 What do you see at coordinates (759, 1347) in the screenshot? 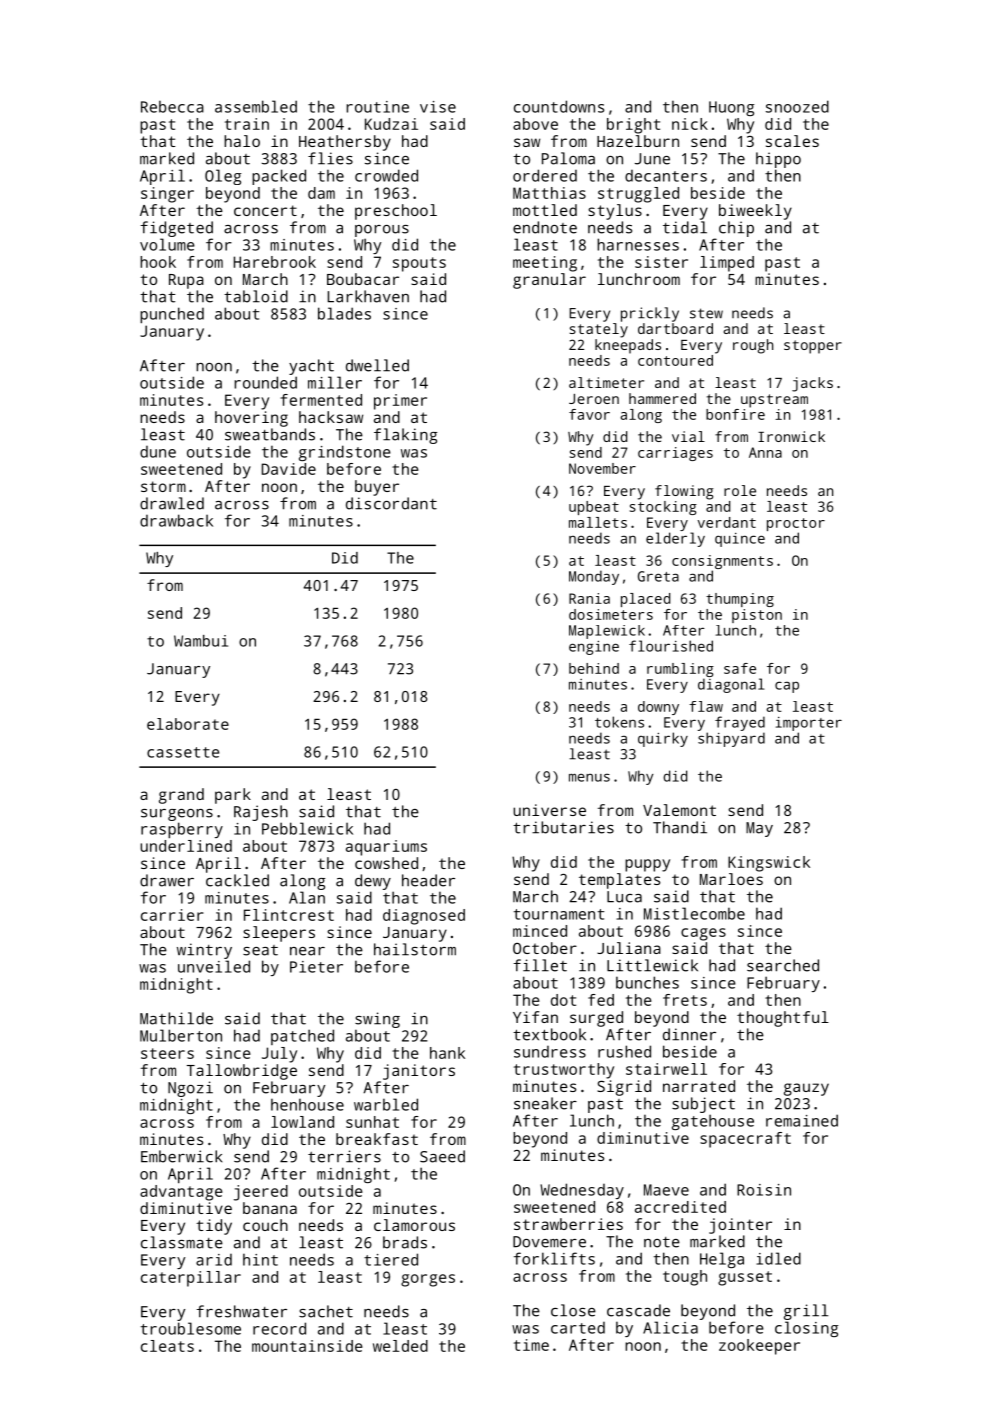
I see `zookeeper` at bounding box center [759, 1347].
